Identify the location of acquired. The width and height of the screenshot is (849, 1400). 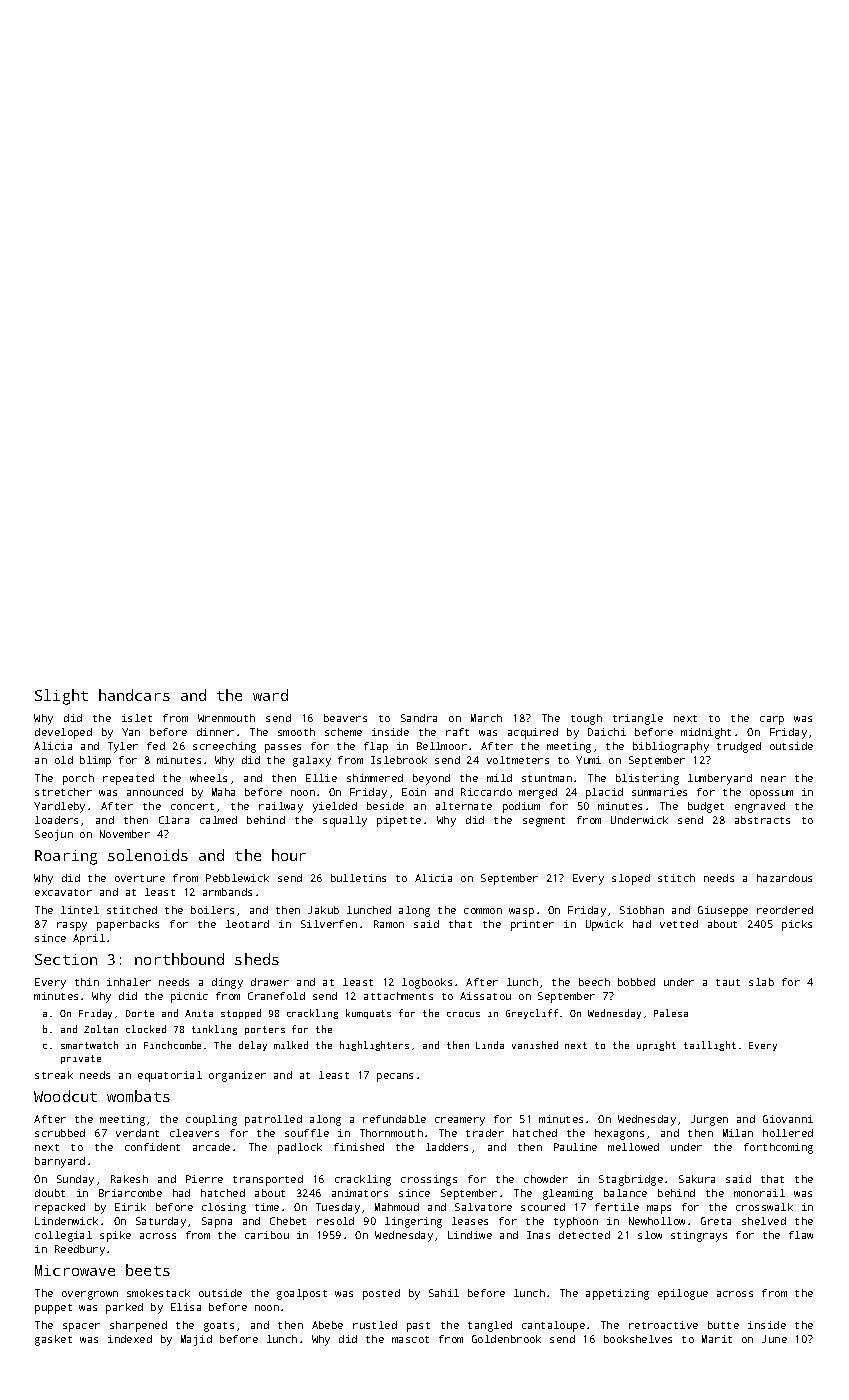
(533, 733).
